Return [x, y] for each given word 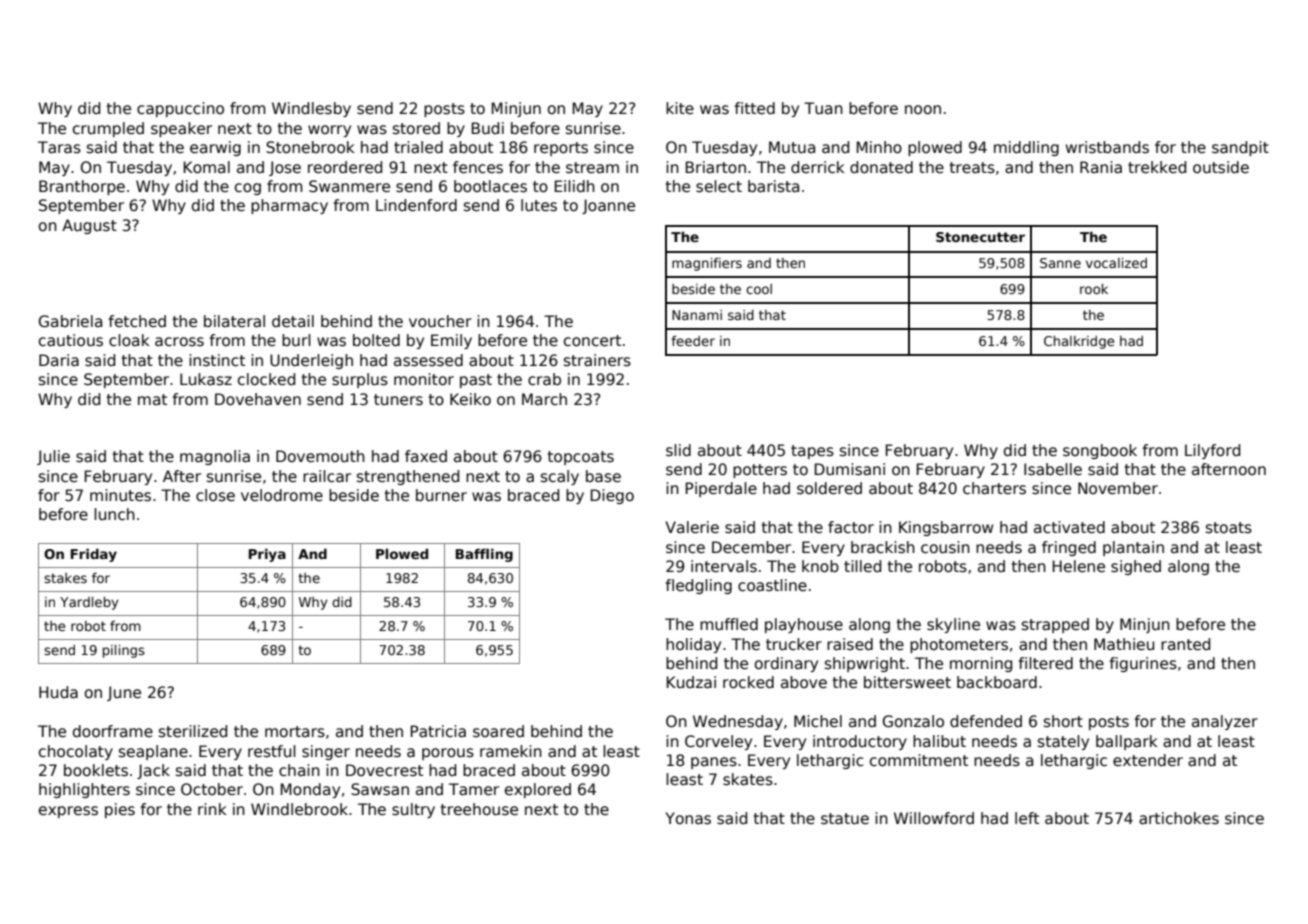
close [215, 495]
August [89, 226]
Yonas [688, 818]
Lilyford [1212, 451]
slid [678, 450]
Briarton [716, 167]
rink [212, 809]
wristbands [1107, 147]
